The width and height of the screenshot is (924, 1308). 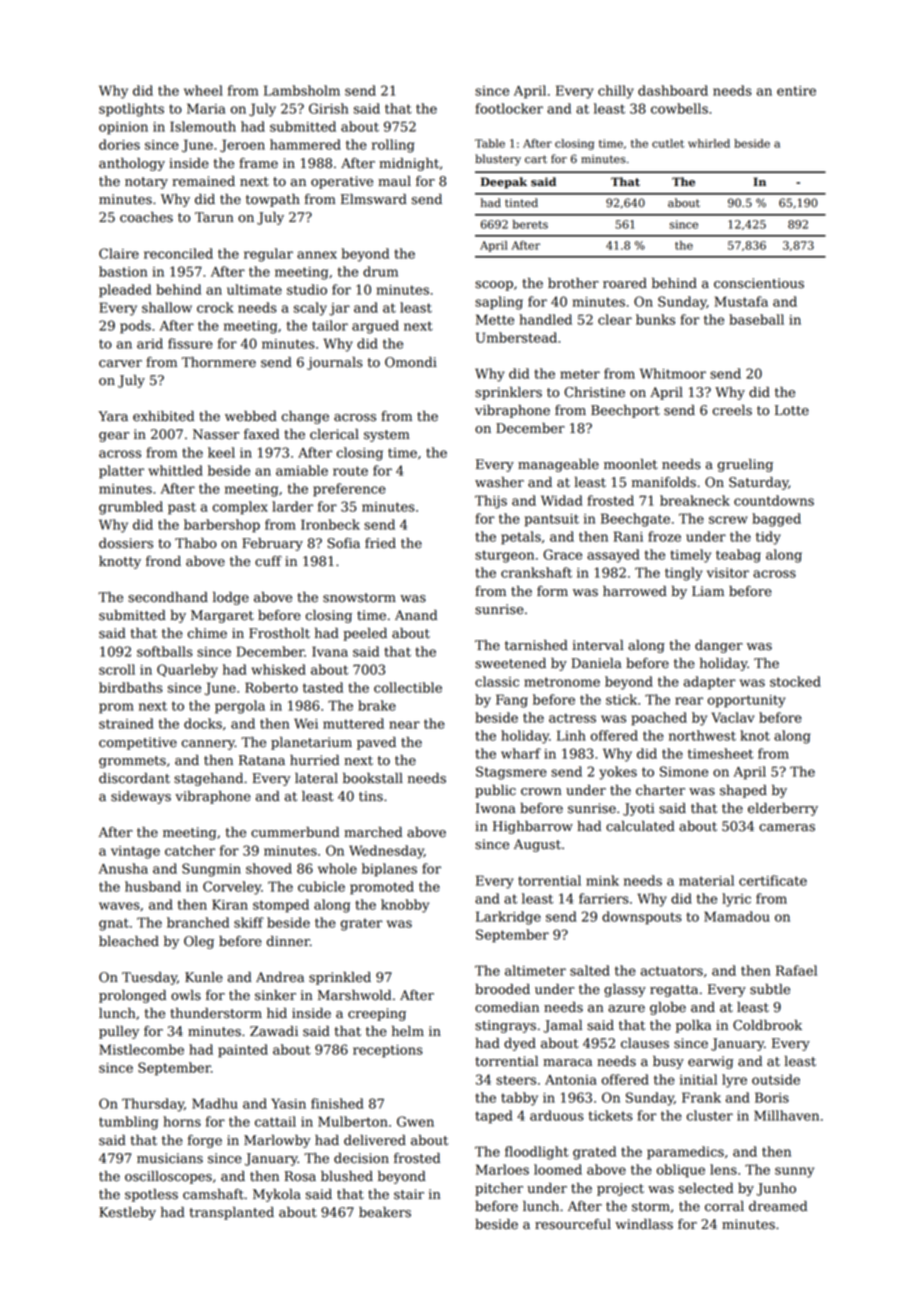 I want to click on Iwona, so click(x=496, y=808).
